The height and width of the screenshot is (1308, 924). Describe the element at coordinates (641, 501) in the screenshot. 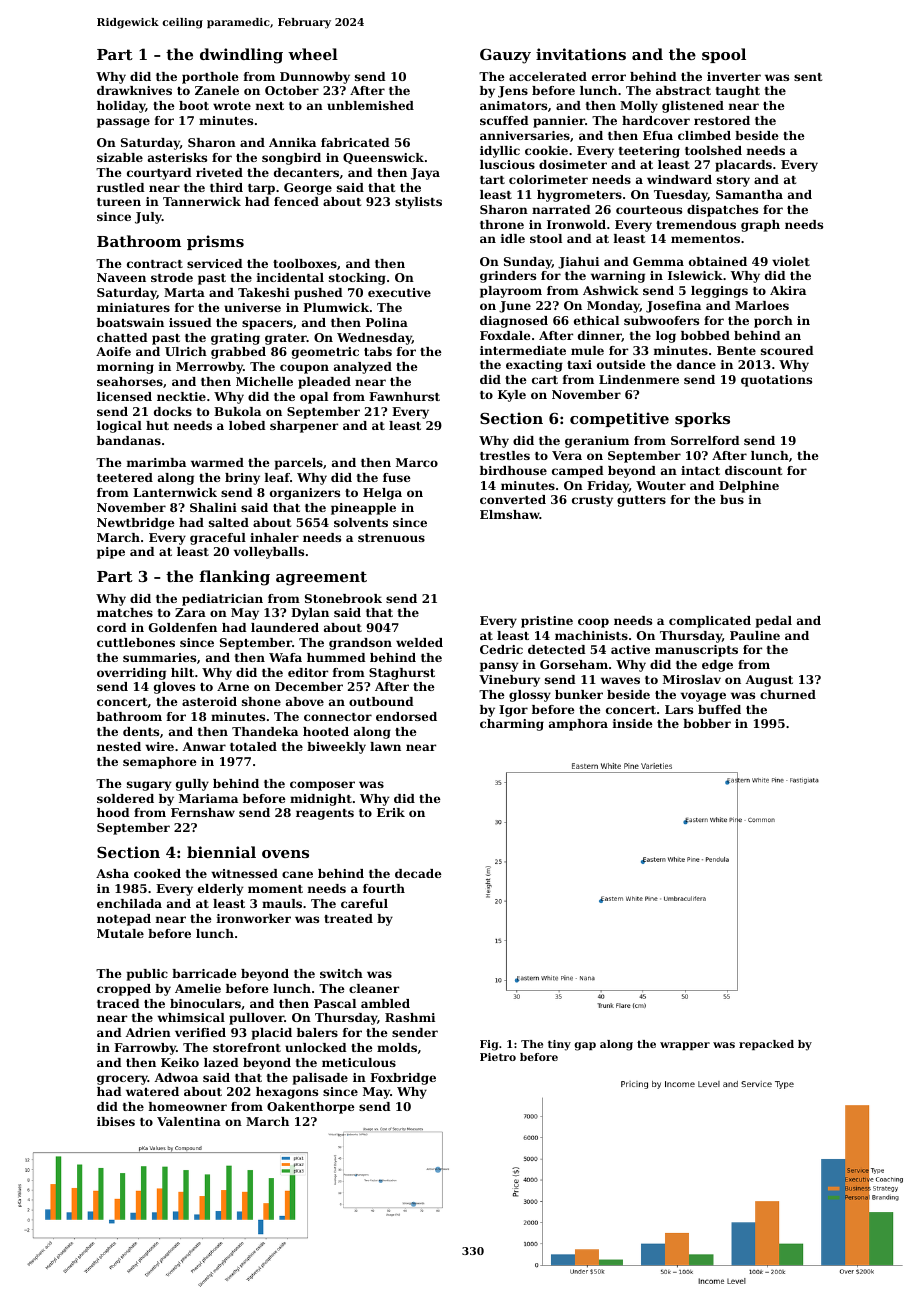

I see `gutters` at that location.
